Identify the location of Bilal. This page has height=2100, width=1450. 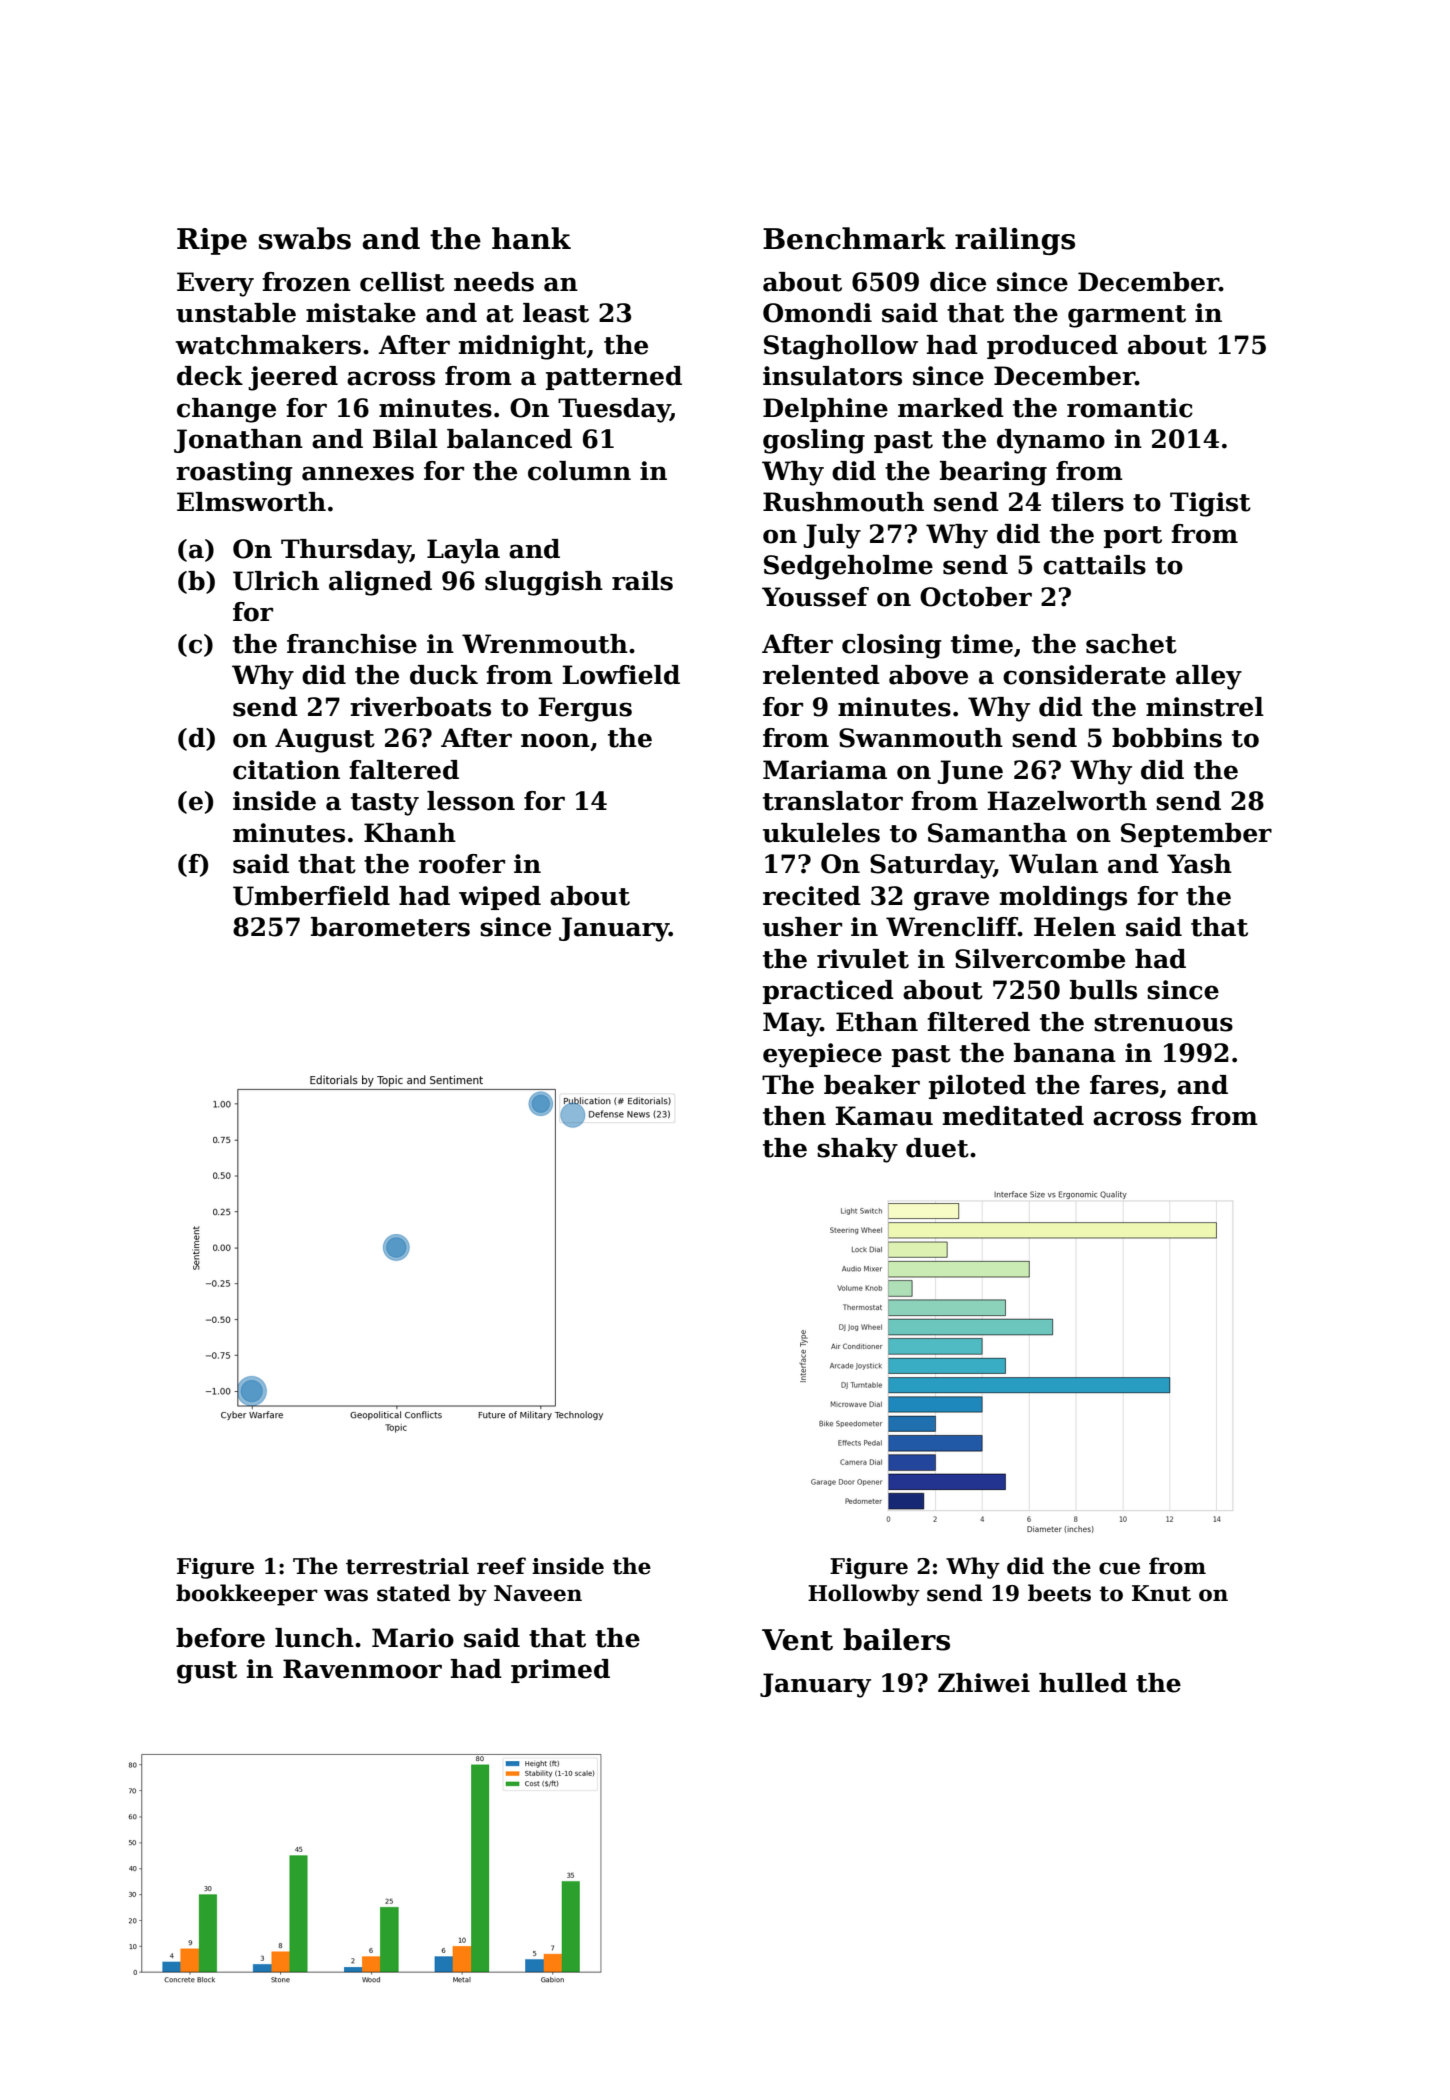
(405, 439).
